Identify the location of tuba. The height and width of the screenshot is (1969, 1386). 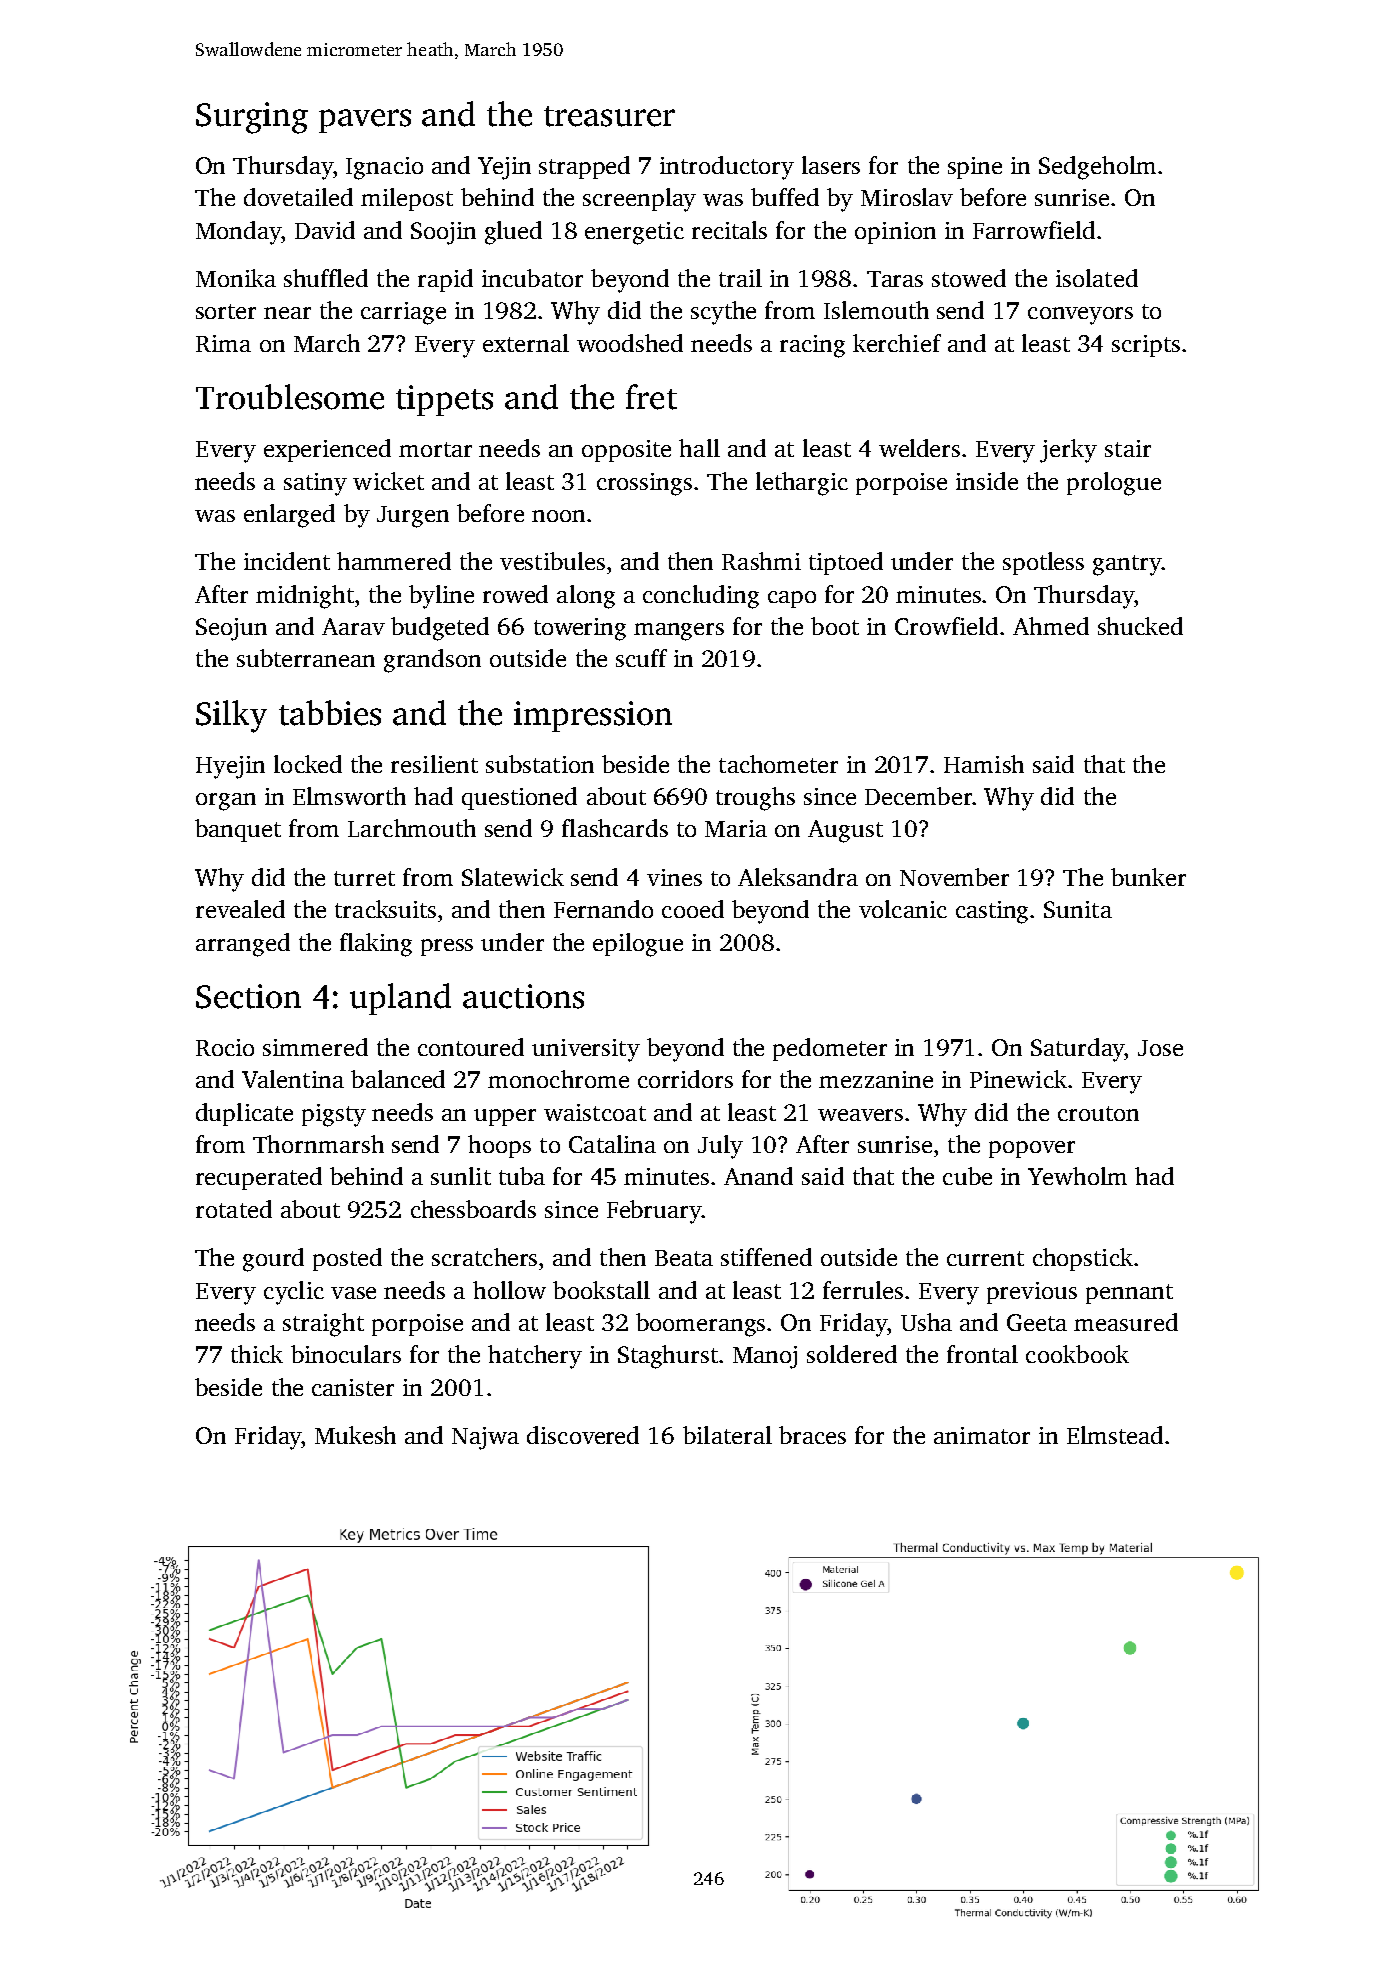
(522, 1176).
